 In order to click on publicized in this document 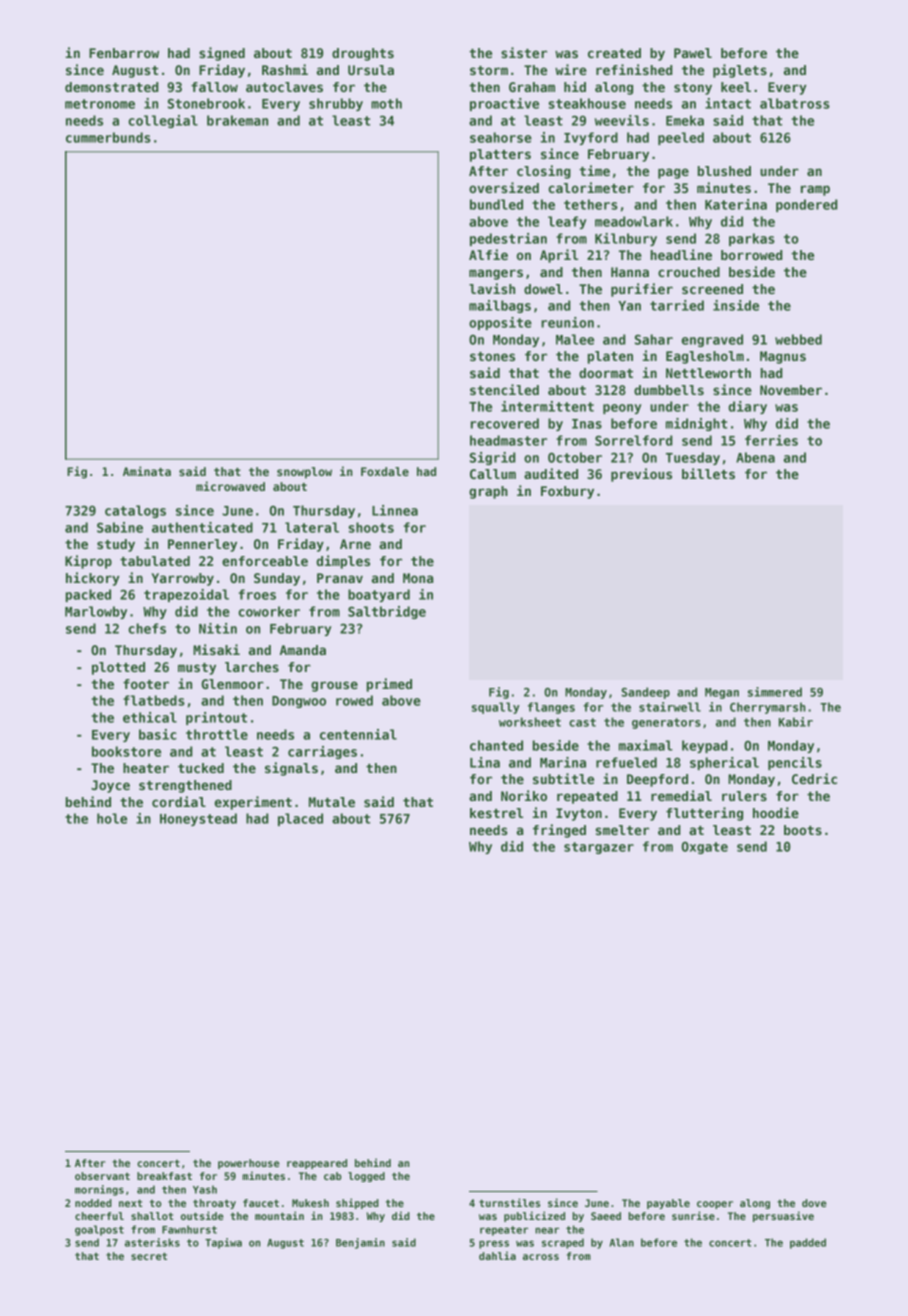, I will do `click(534, 1216)`.
